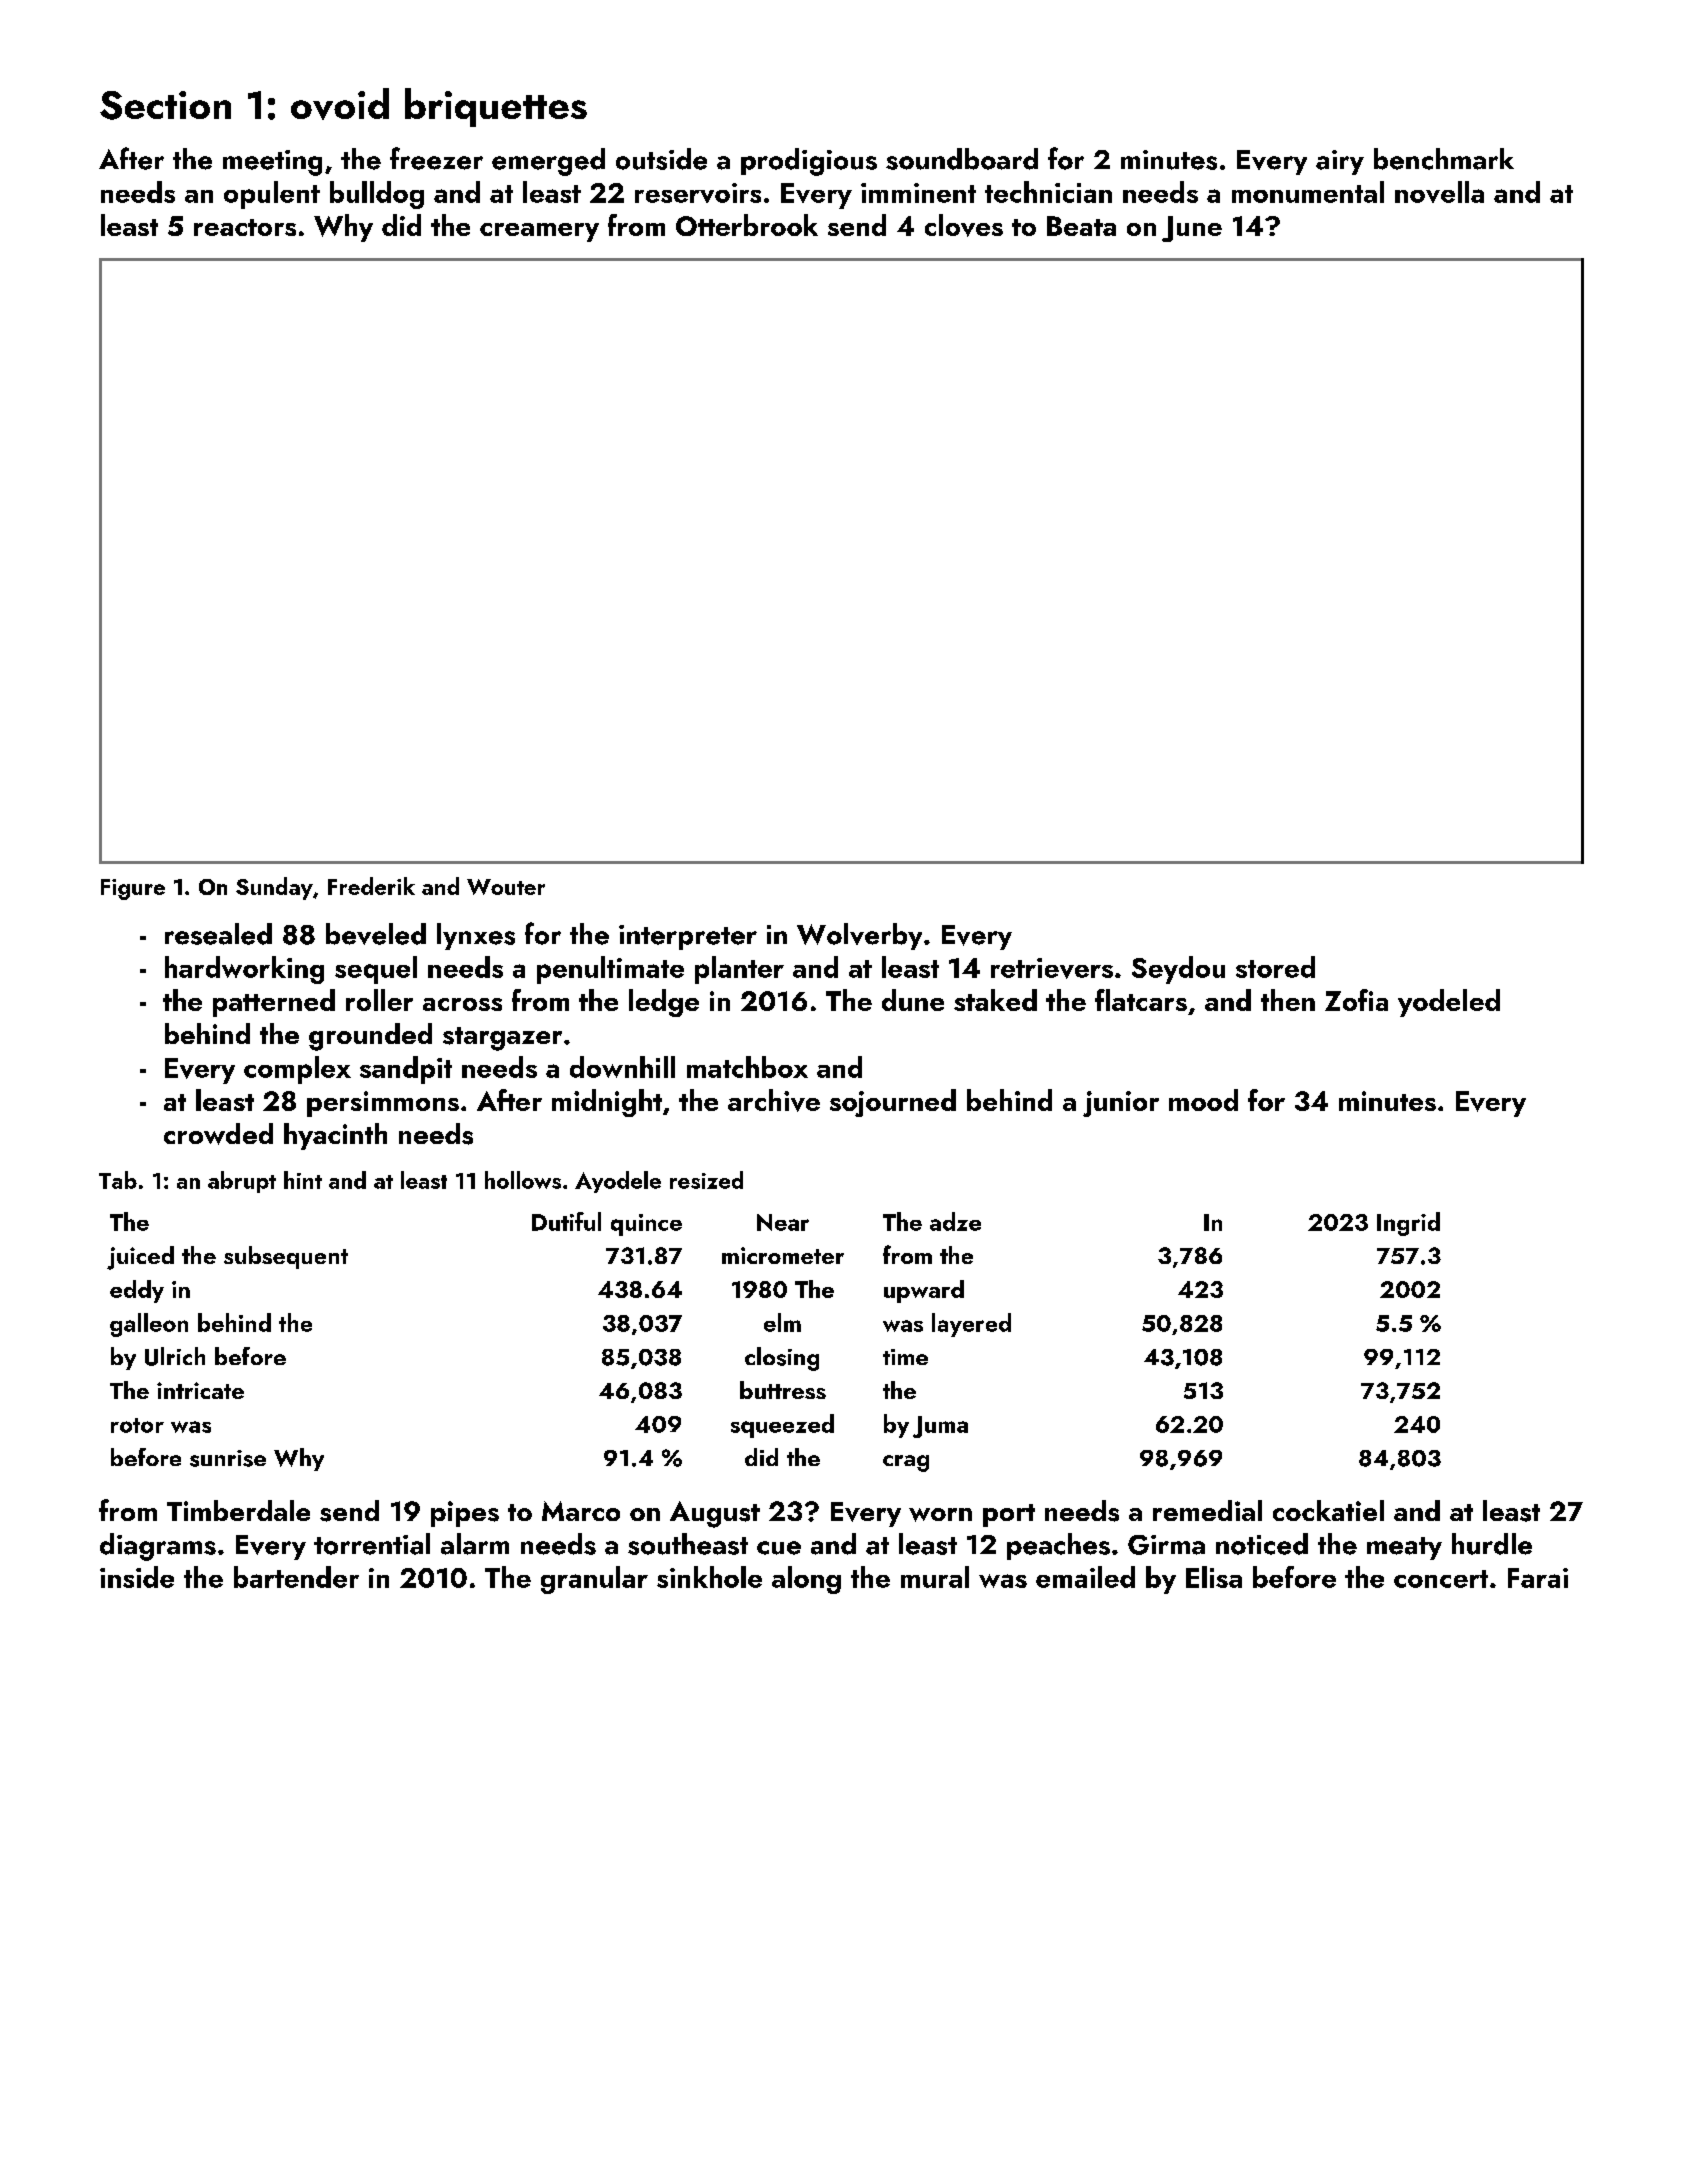 The width and height of the screenshot is (1683, 2178). What do you see at coordinates (1214, 1577) in the screenshot?
I see `Elisa` at bounding box center [1214, 1577].
